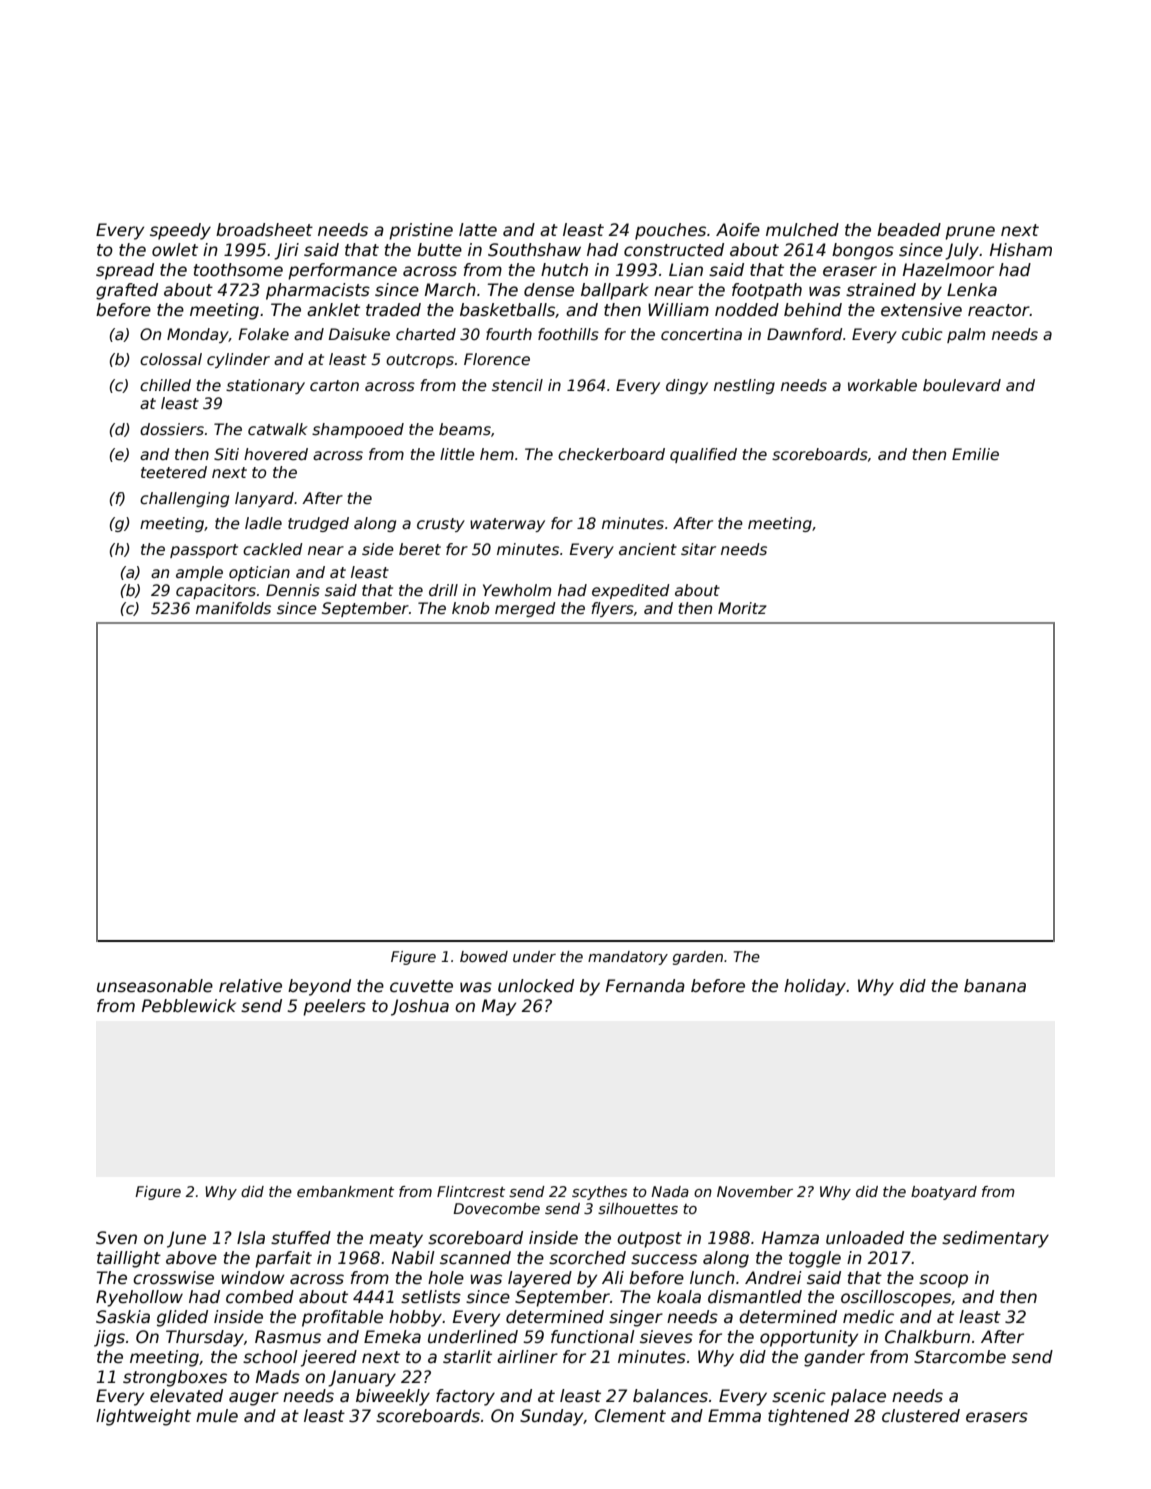 The width and height of the screenshot is (1151, 1489). I want to click on Moritz, so click(742, 608).
